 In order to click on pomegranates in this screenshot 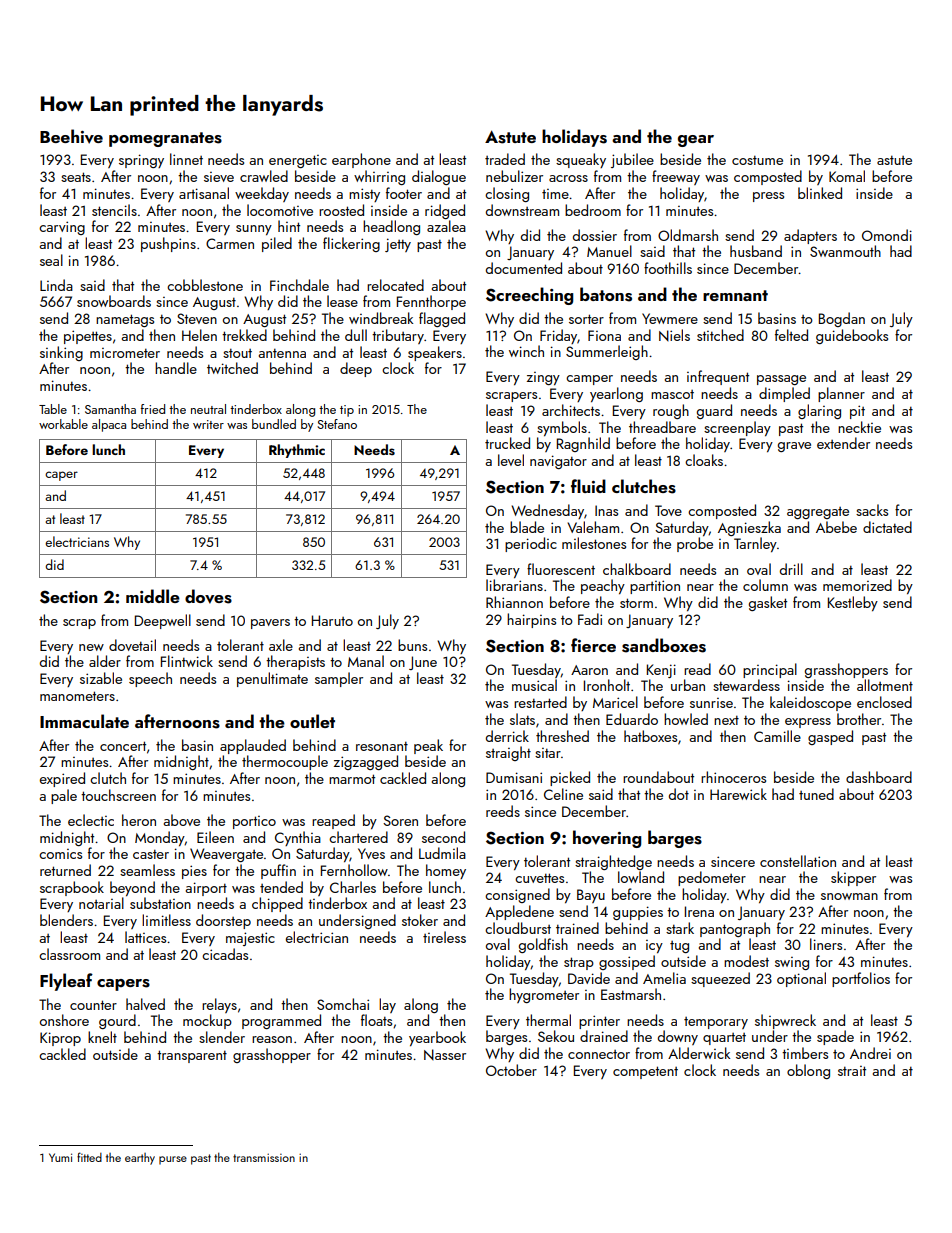, I will do `click(165, 139)`.
